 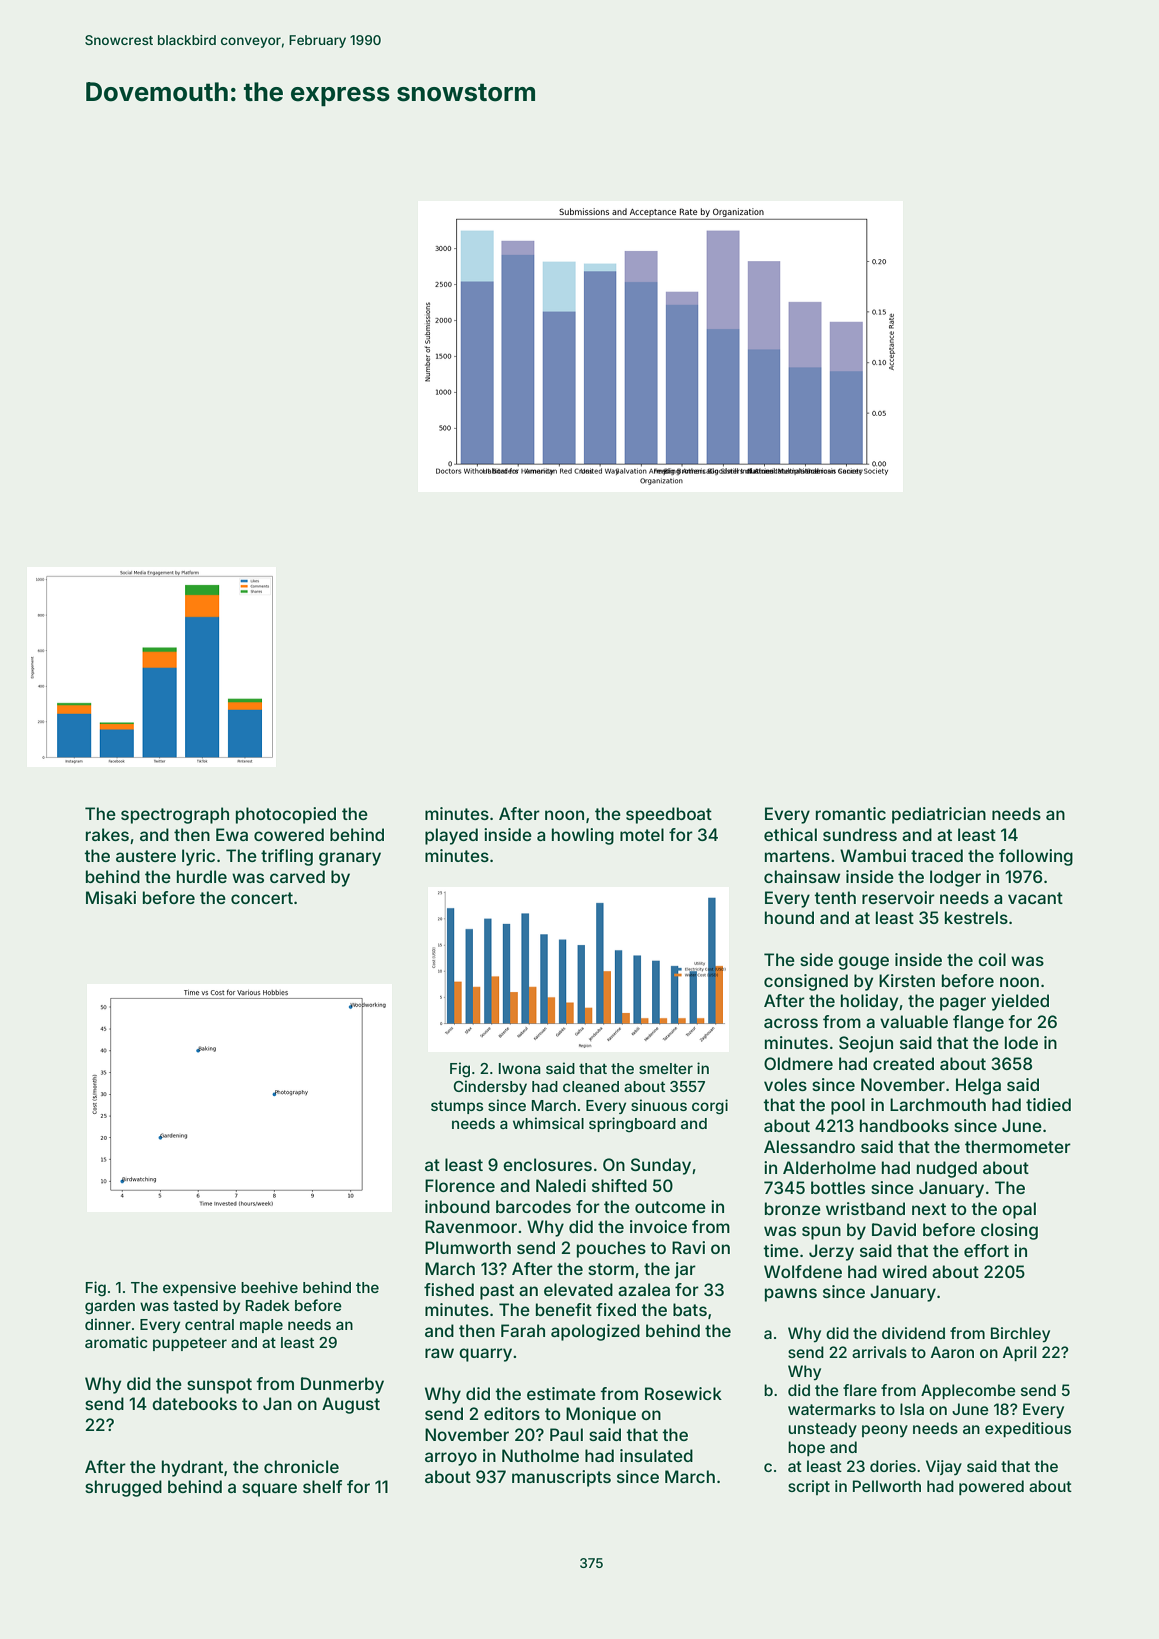 I want to click on Naledi, so click(x=561, y=1185).
